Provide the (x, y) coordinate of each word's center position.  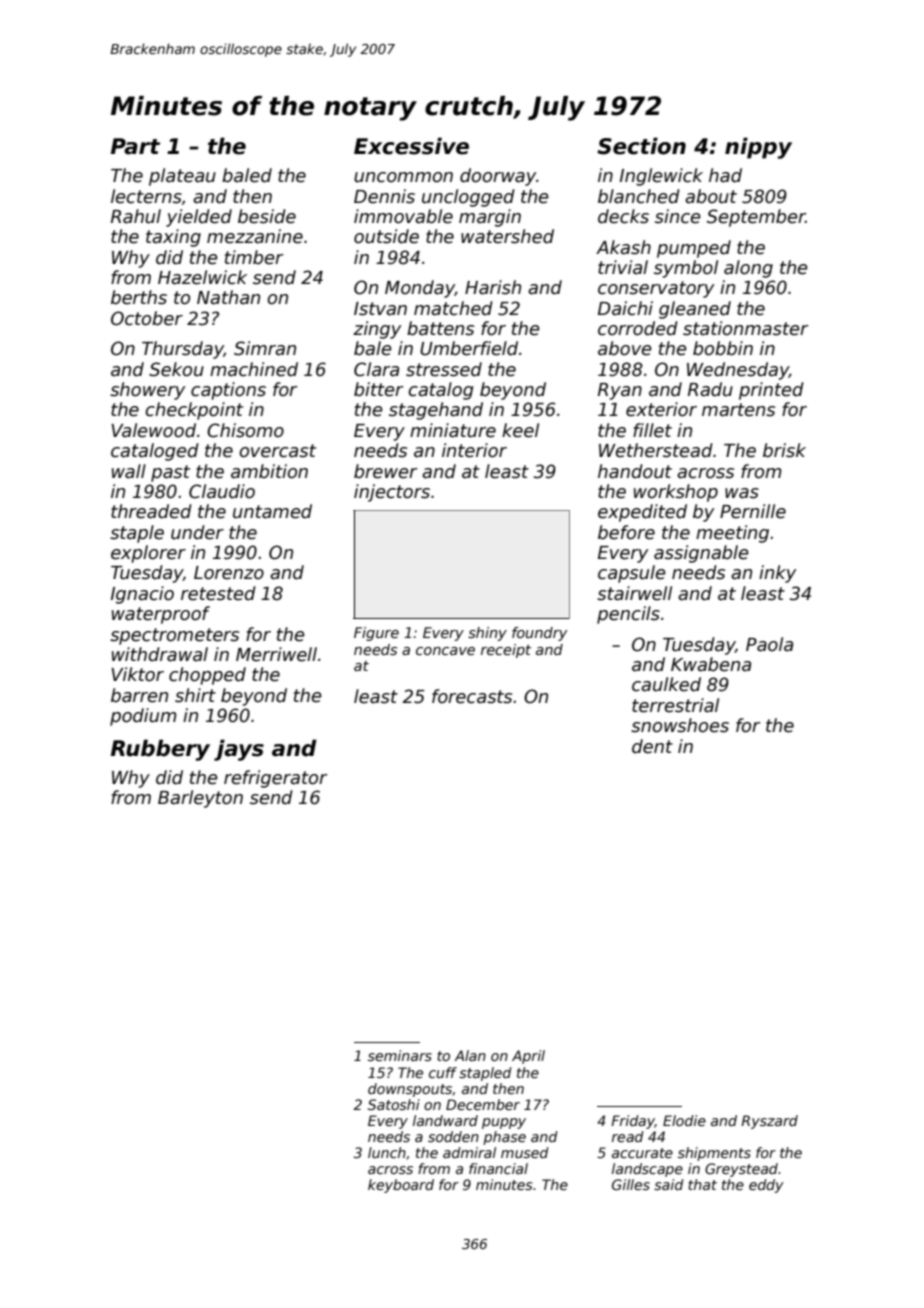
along (748, 269)
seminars (400, 1055)
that (702, 1184)
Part (135, 146)
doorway (498, 177)
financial (498, 1168)
